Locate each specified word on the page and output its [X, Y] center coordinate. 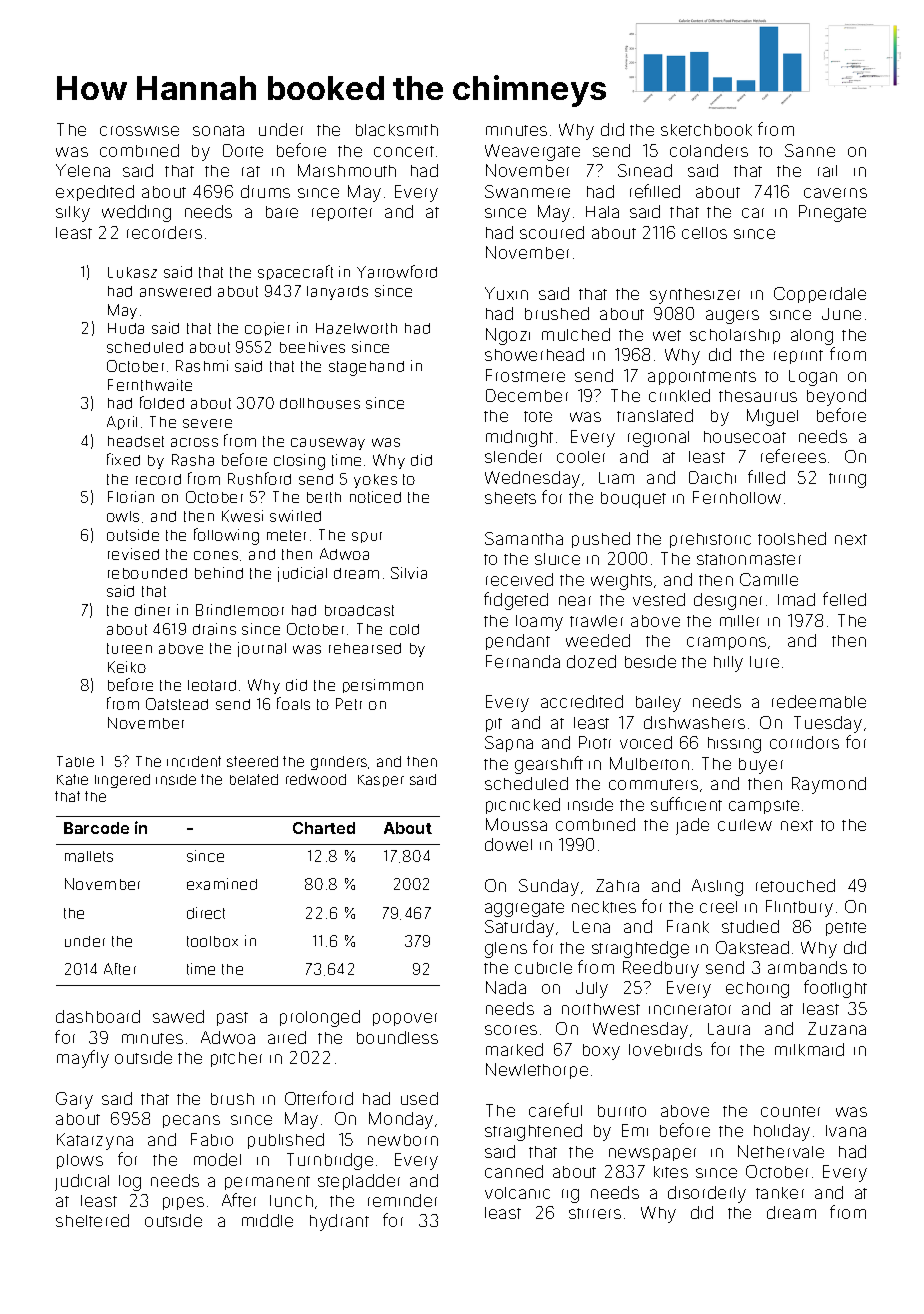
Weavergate [532, 152]
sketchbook [706, 130]
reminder [402, 1200]
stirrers [595, 1213]
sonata [218, 130]
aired [287, 1037]
